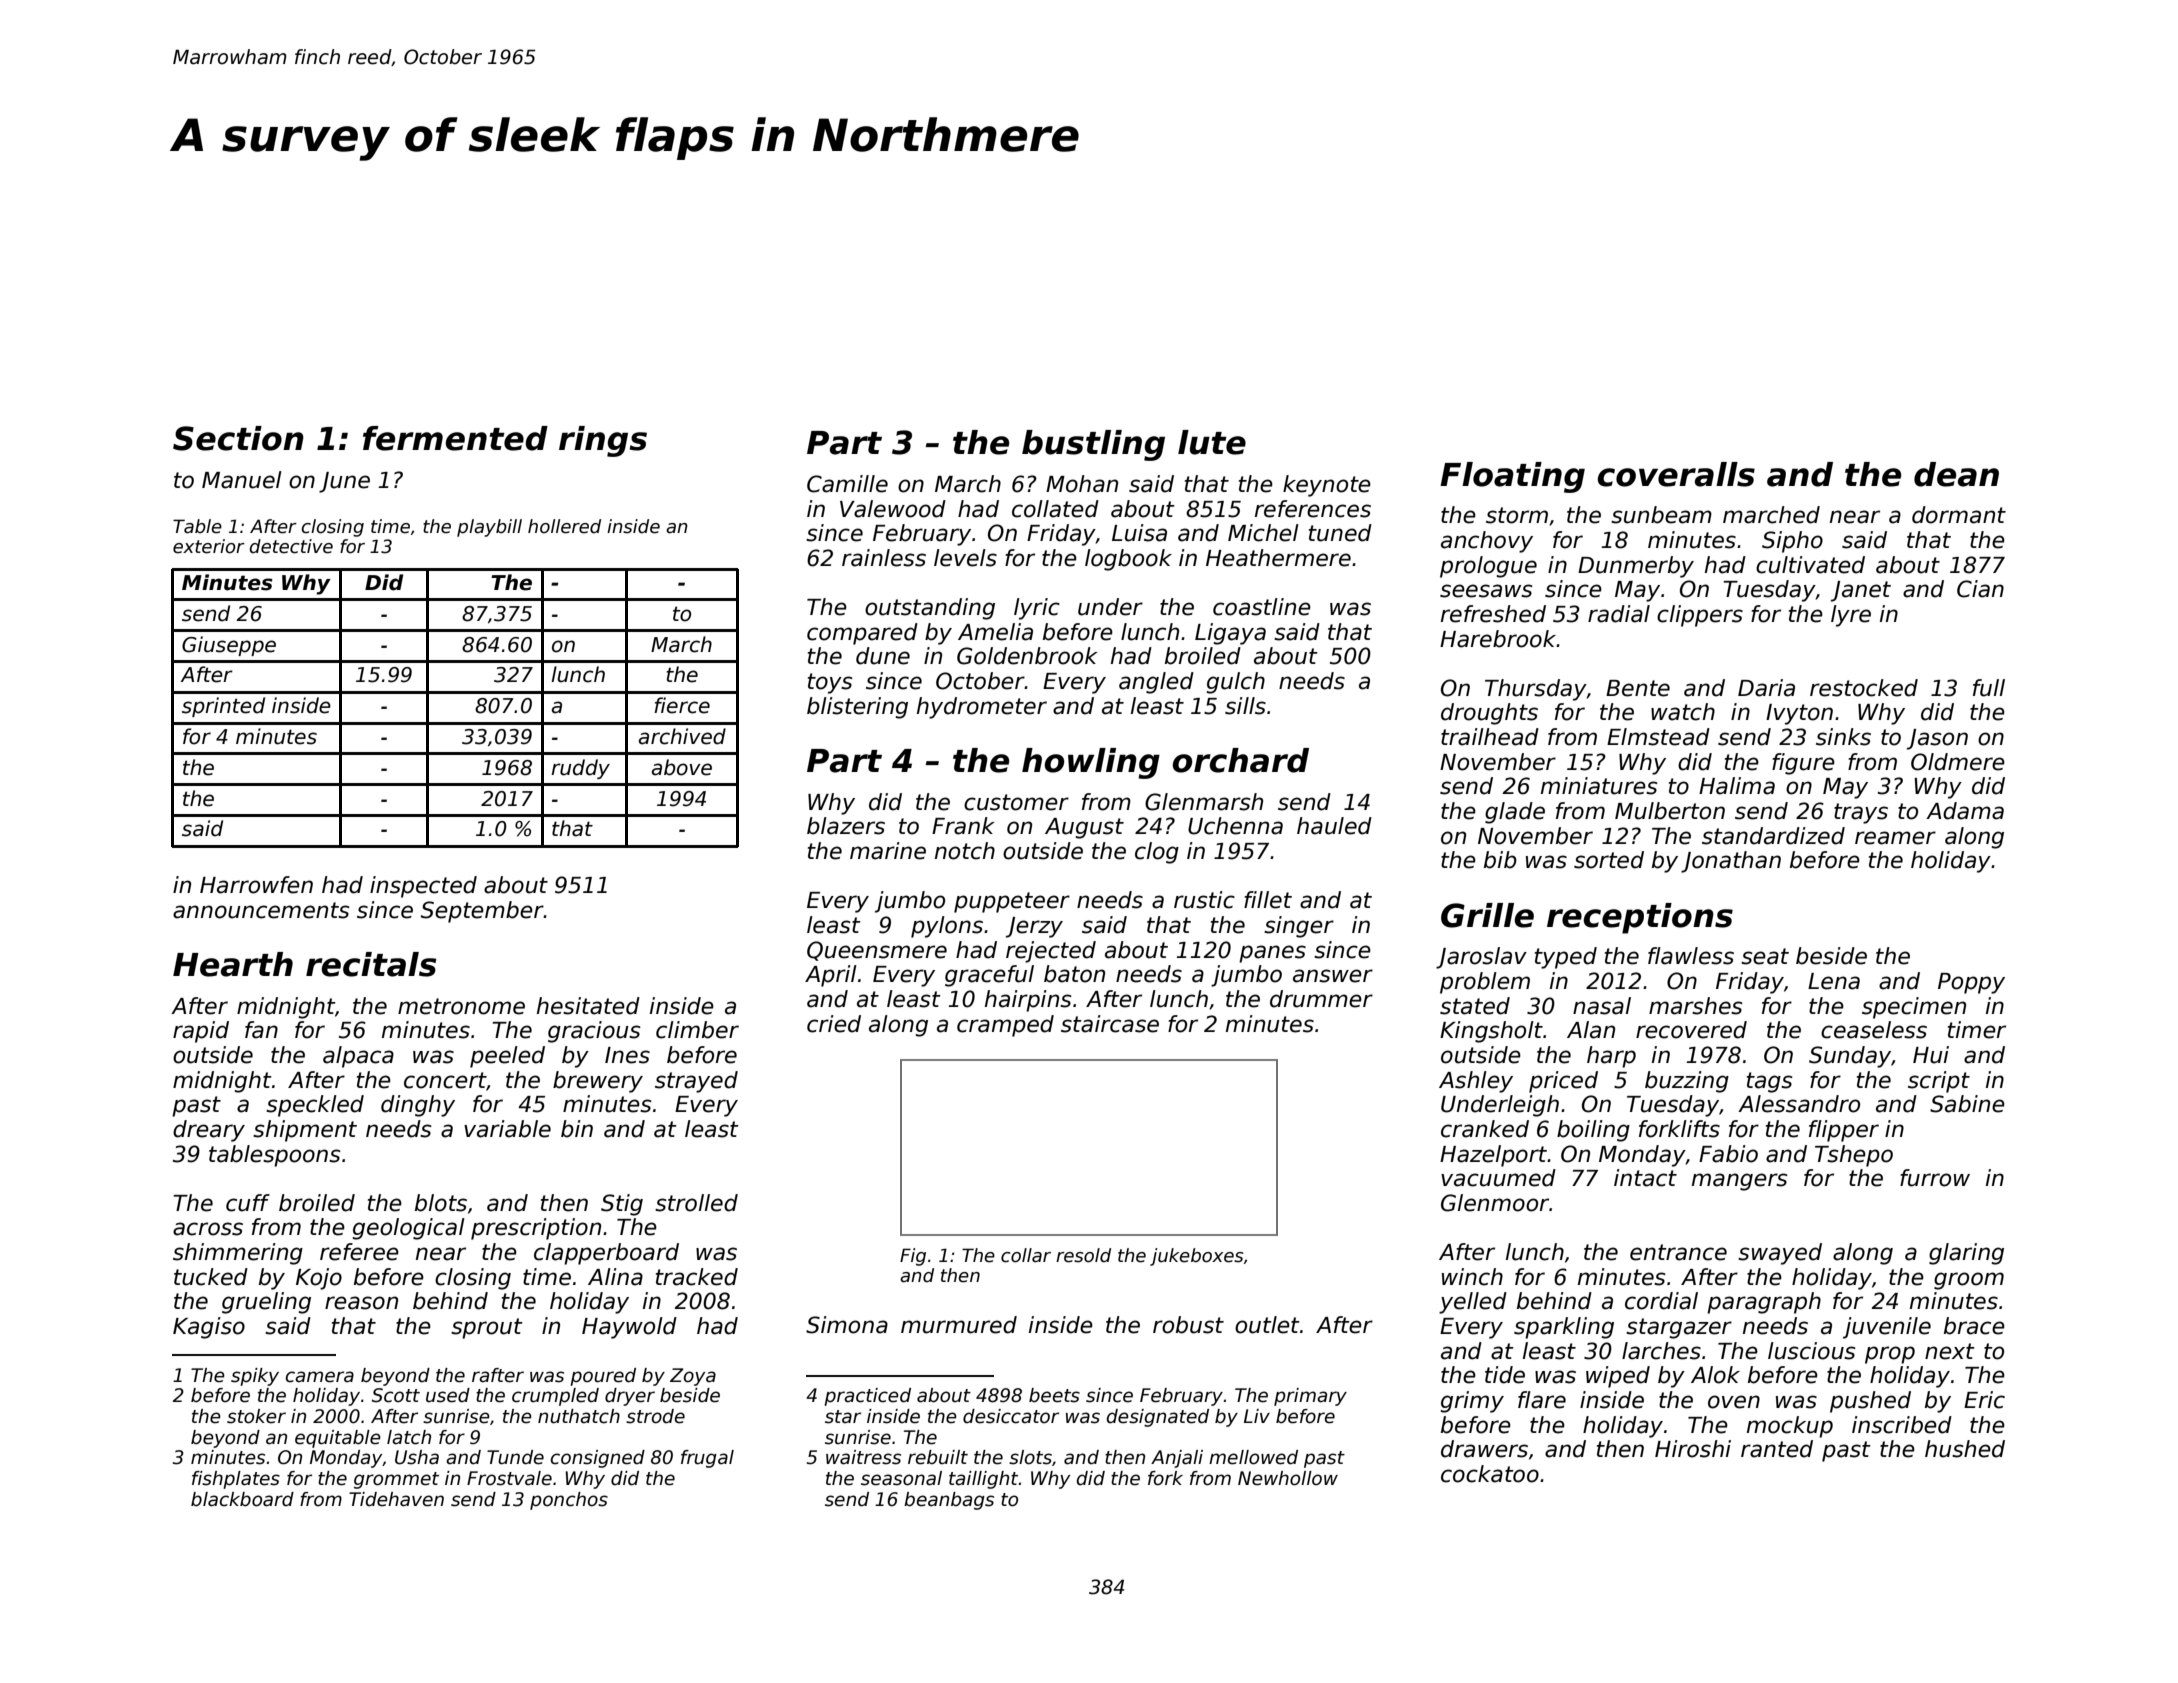  I want to click on bustling, so click(1093, 445).
